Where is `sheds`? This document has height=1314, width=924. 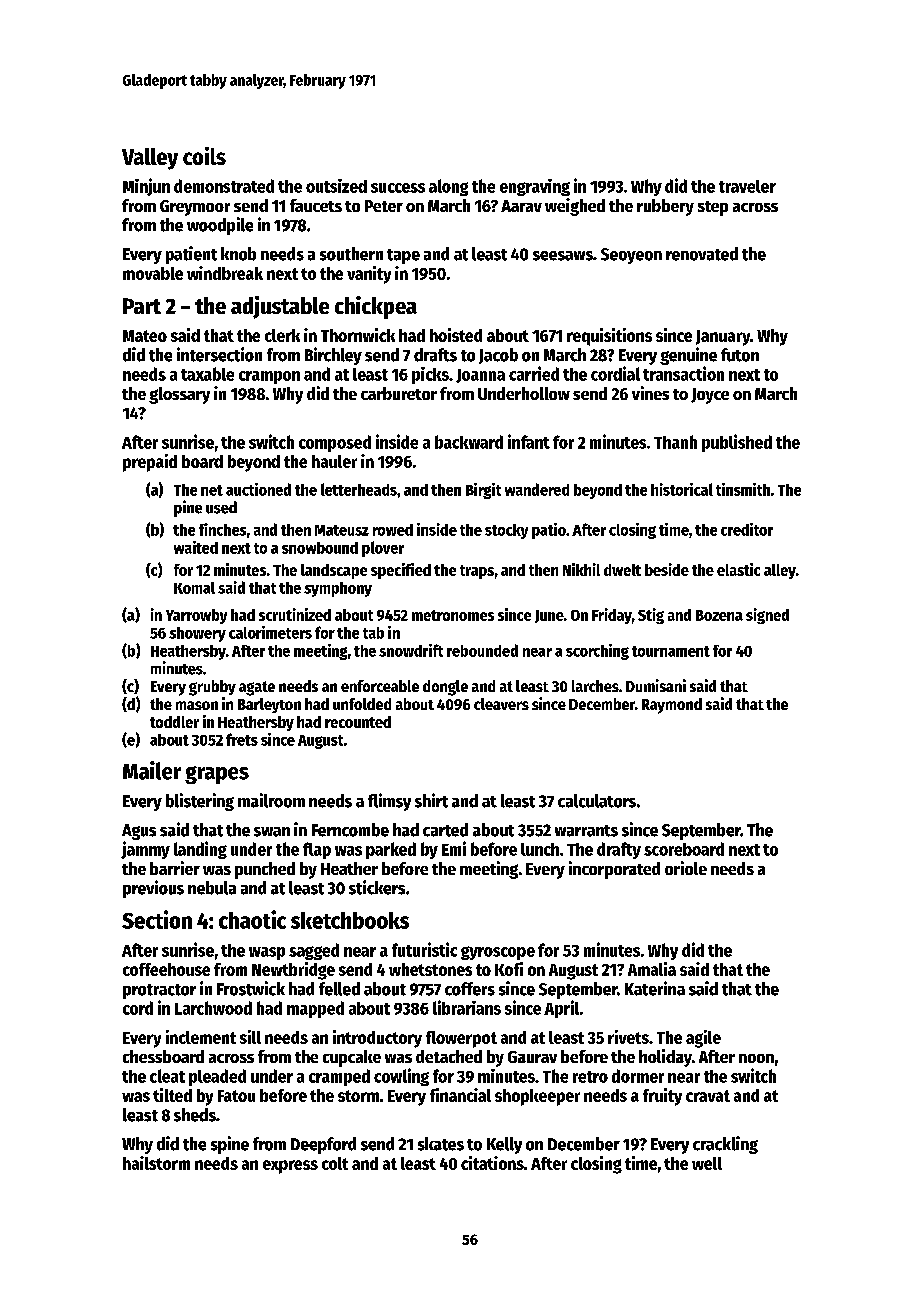
sheds is located at coordinates (195, 1115).
